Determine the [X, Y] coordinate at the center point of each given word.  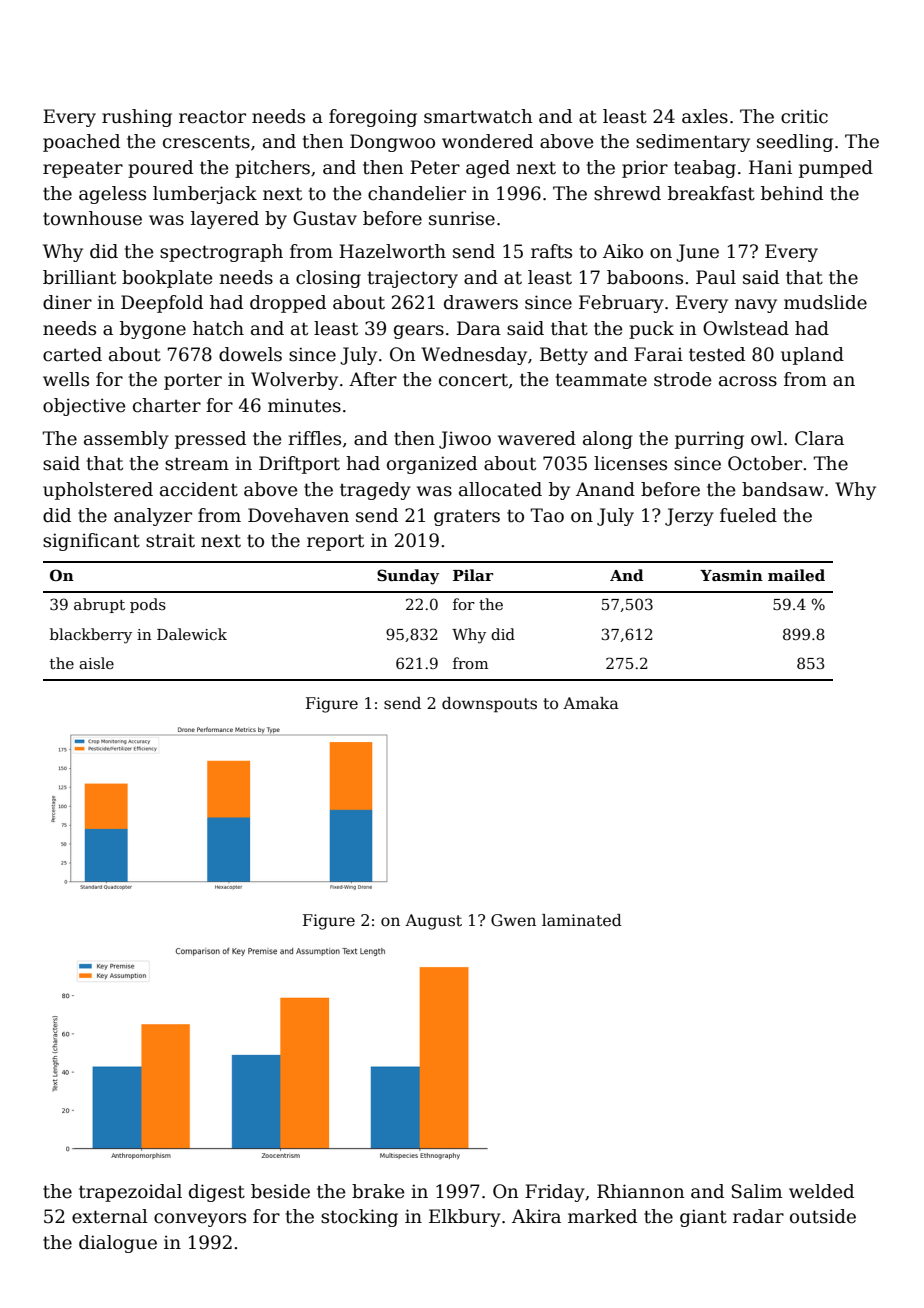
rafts [551, 251]
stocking [359, 1218]
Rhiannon [641, 1191]
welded [821, 1191]
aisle [96, 663]
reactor [212, 117]
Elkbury [465, 1218]
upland [812, 356]
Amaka [591, 703]
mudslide [825, 302]
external [110, 1216]
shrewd [627, 193]
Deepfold [162, 304]
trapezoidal [130, 1193]
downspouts [489, 705]
